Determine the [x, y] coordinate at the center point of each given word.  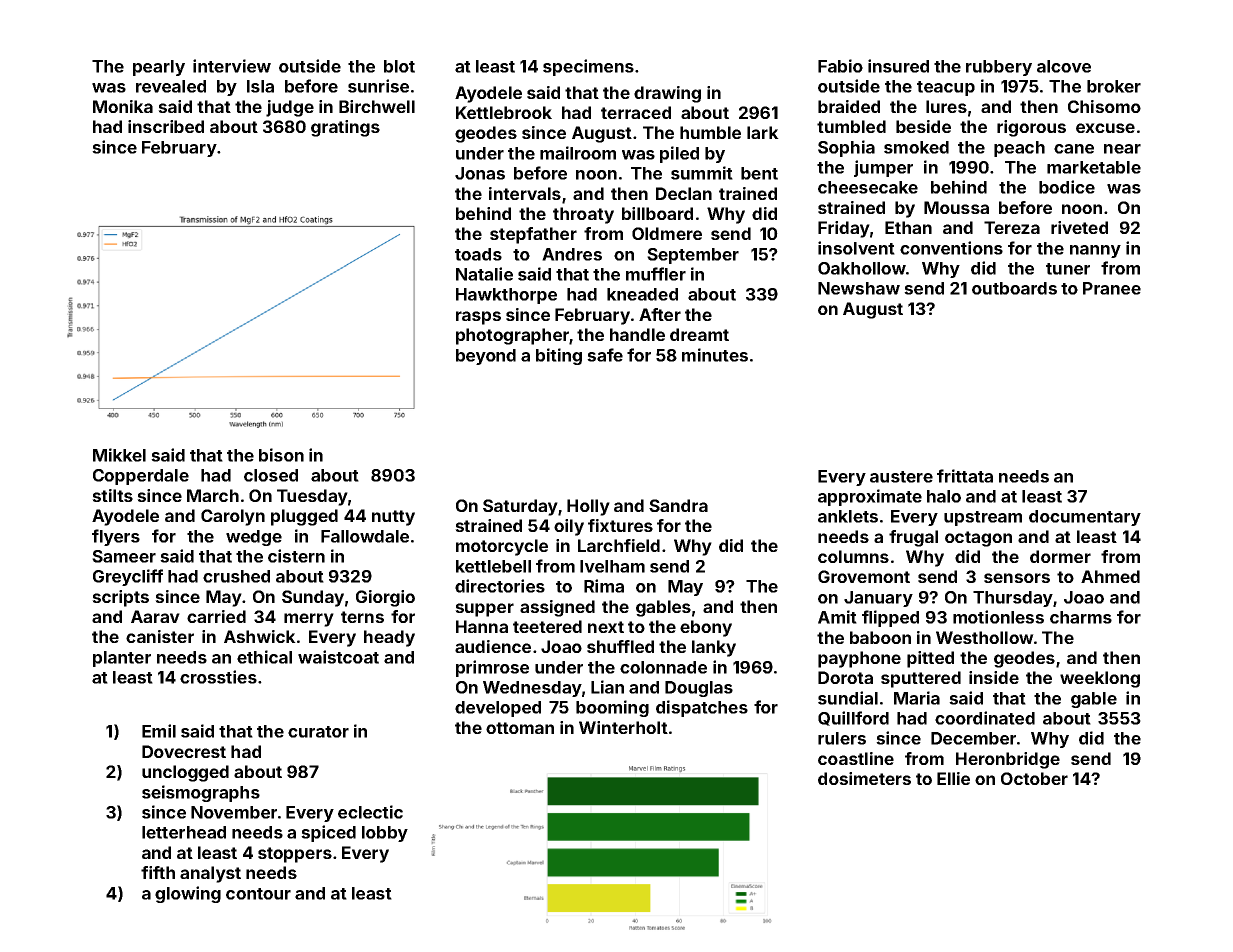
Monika [123, 106]
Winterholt [623, 727]
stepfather [533, 235]
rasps [478, 318]
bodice [1067, 187]
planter [122, 659]
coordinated [985, 718]
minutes [715, 355]
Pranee [1112, 288]
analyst [210, 874]
